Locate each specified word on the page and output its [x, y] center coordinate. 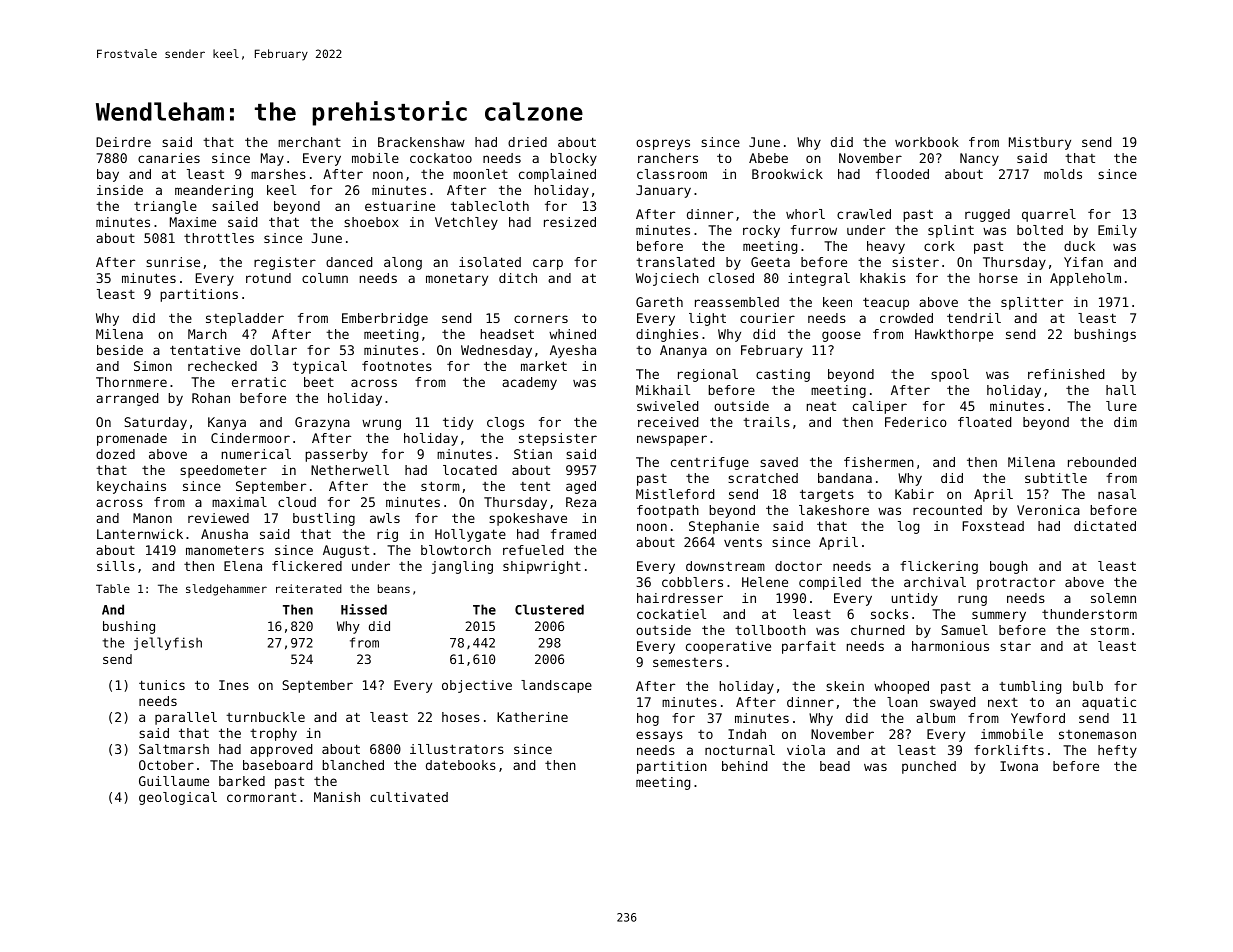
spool [950, 375]
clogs [505, 423]
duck [1079, 246]
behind [744, 766]
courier [767, 318]
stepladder [245, 319]
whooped [901, 687]
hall [1121, 390]
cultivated [409, 797]
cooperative [728, 647]
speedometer [223, 471]
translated [675, 262]
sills [116, 566]
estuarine [400, 206]
